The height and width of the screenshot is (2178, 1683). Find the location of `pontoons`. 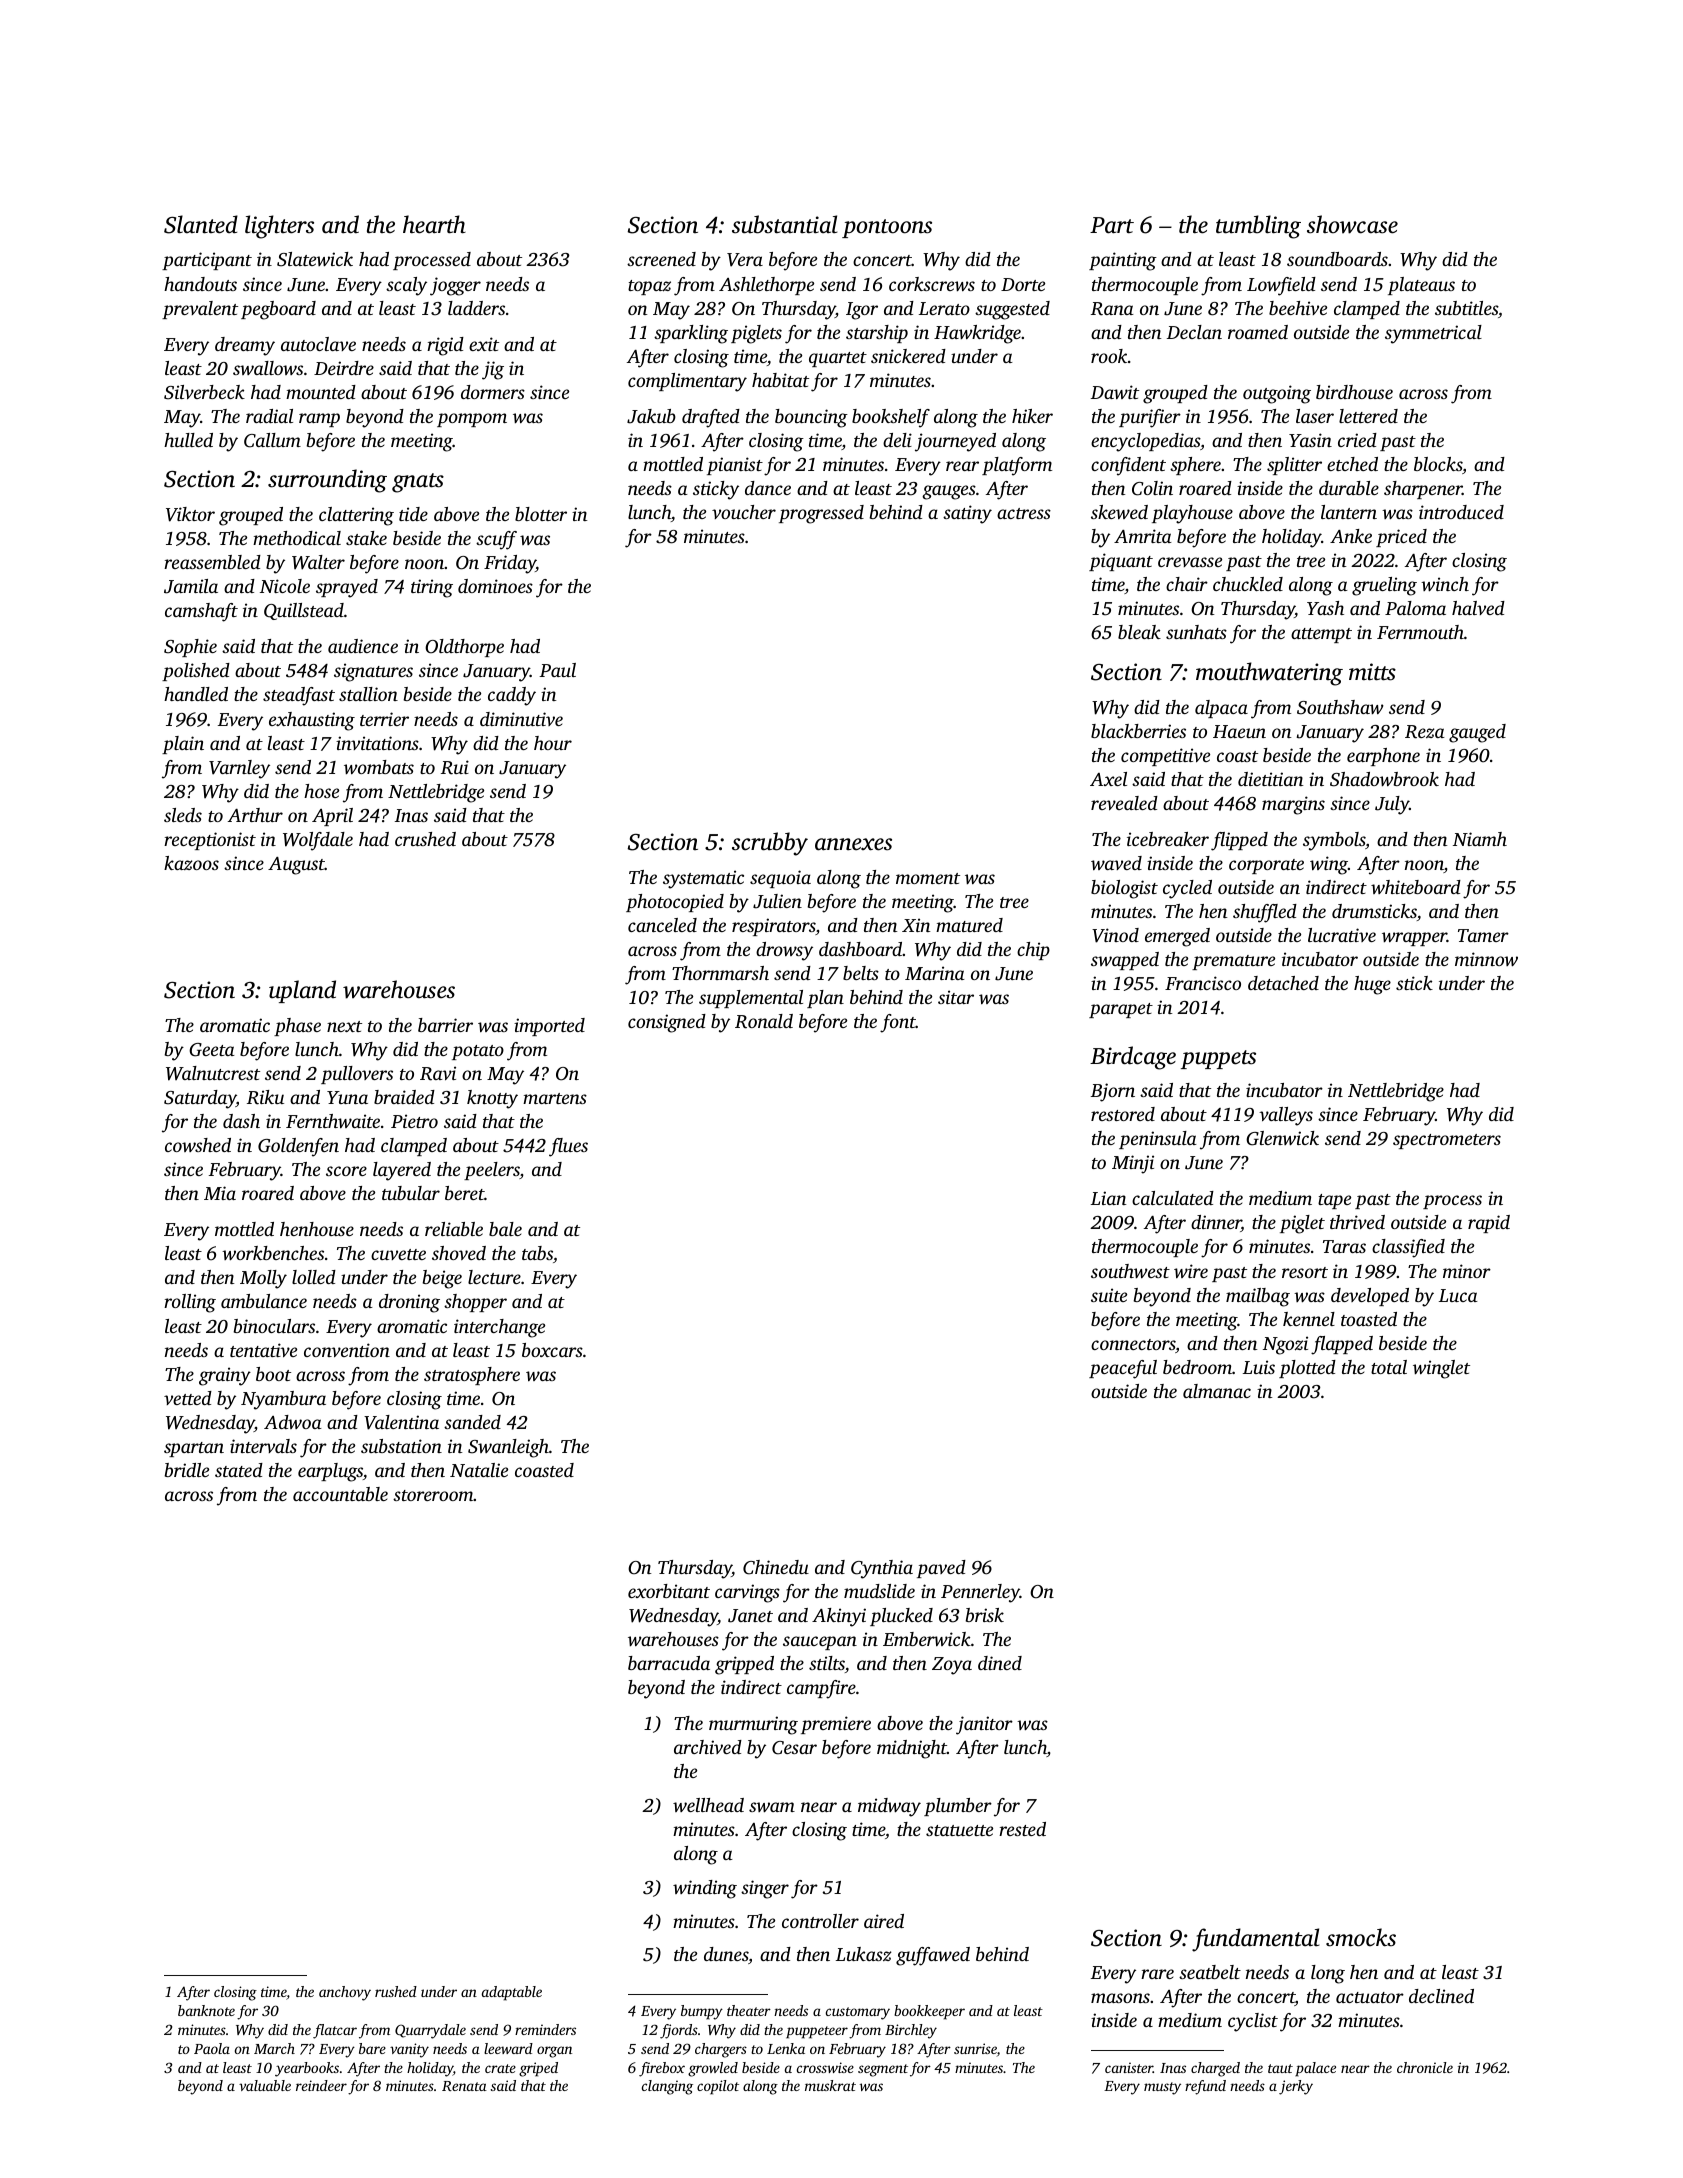

pontoons is located at coordinates (887, 228).
